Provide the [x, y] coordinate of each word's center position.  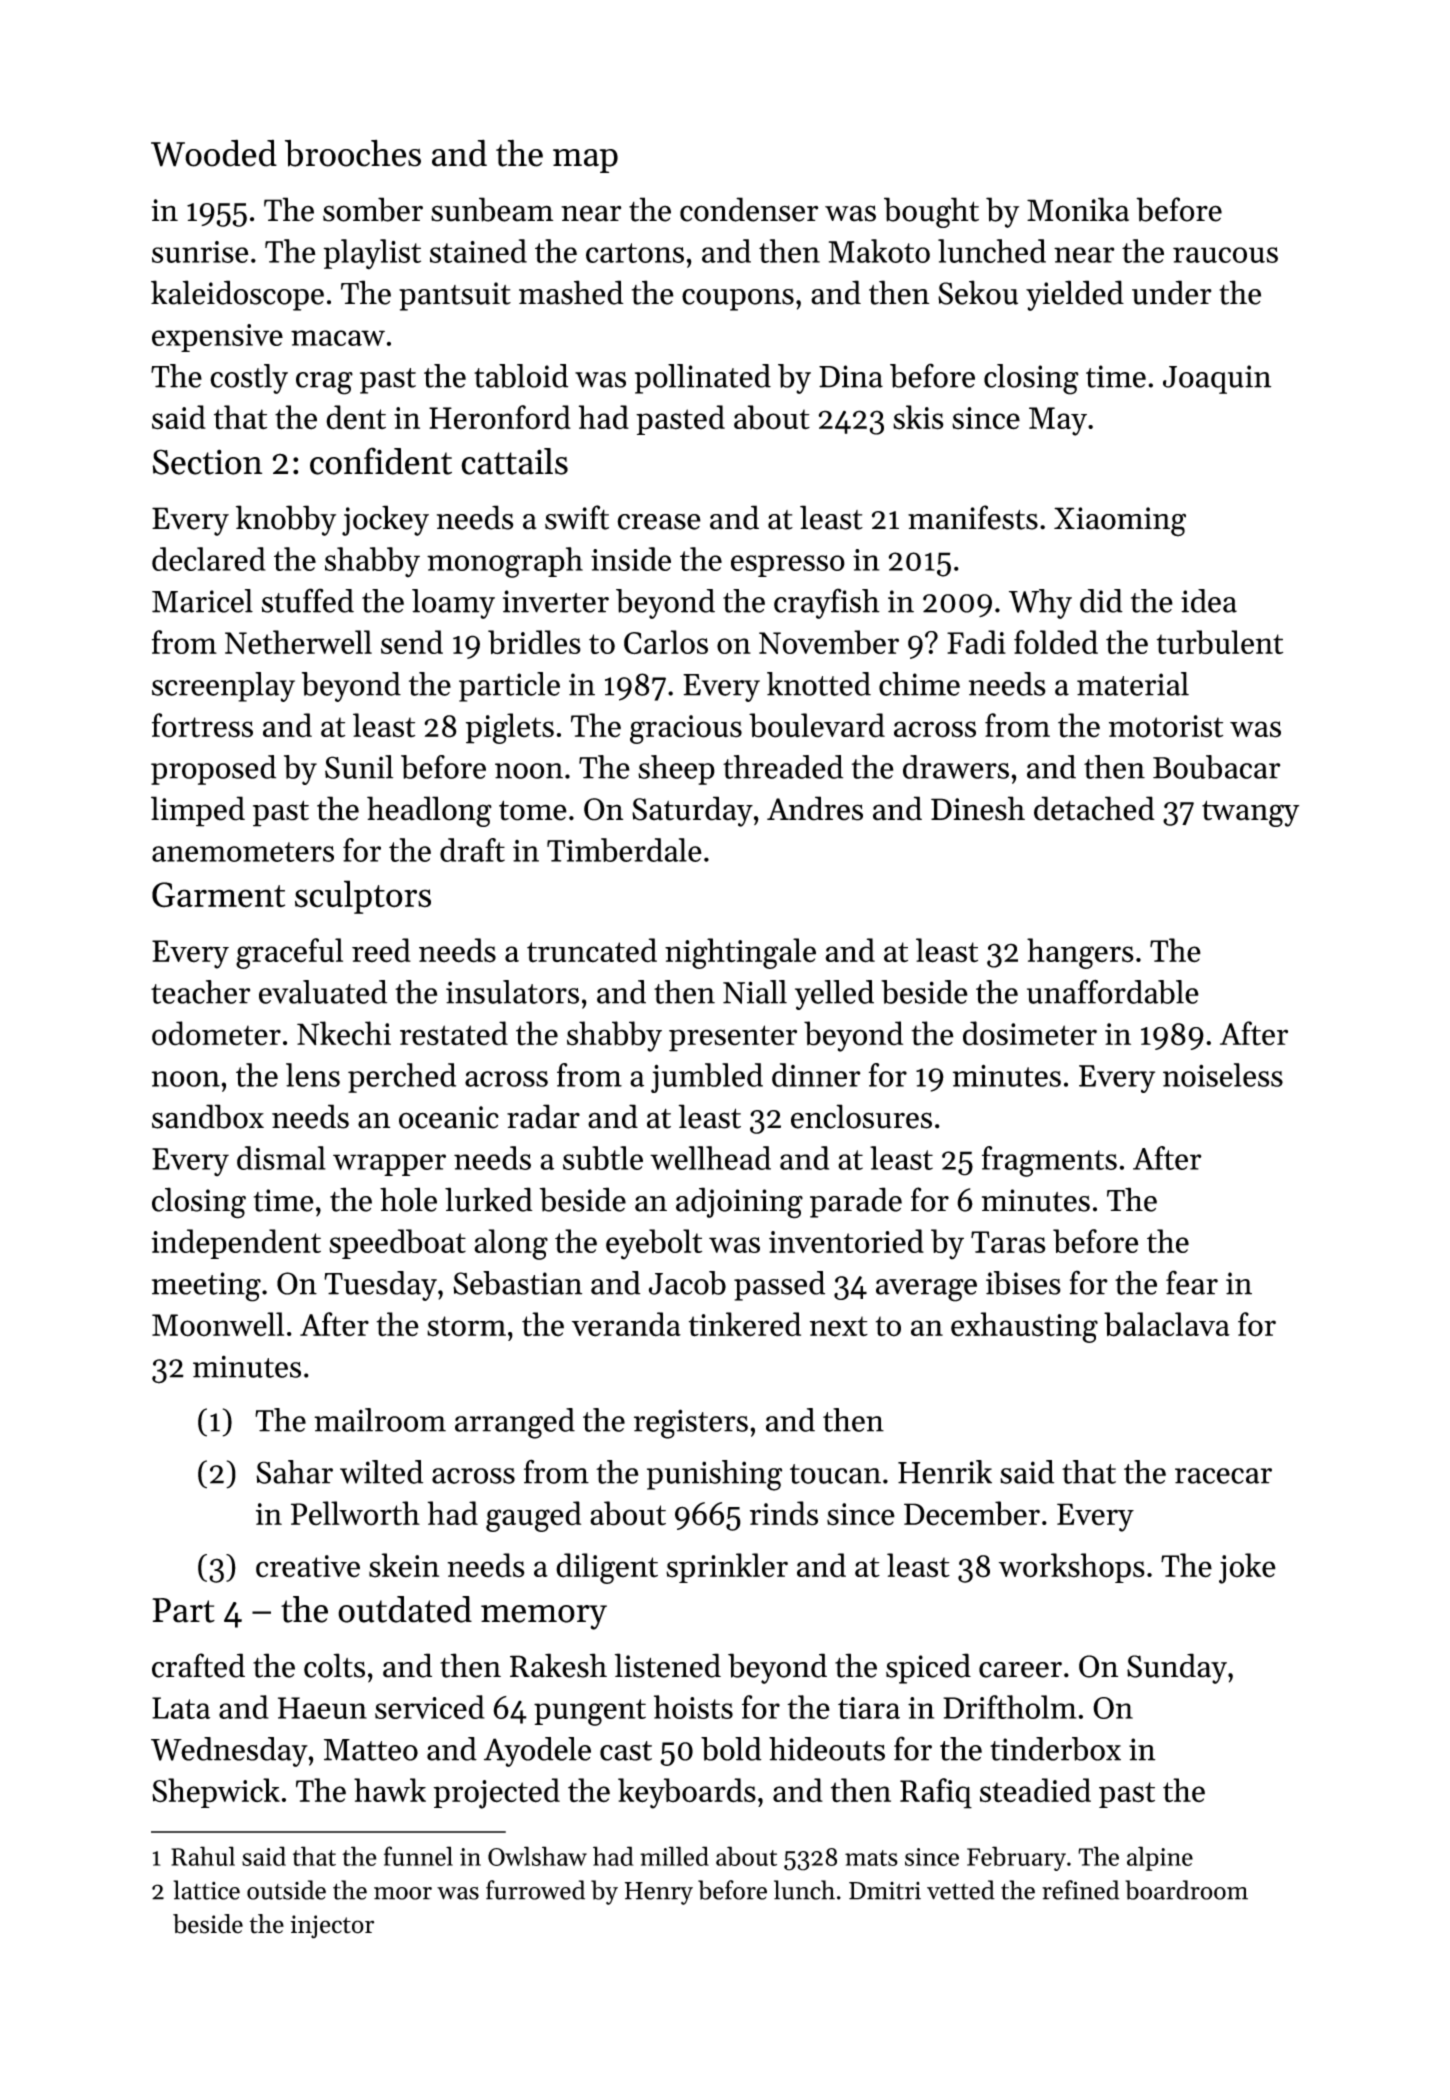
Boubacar [1216, 767]
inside [631, 559]
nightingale [740, 953]
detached [1094, 808]
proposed [213, 770]
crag [324, 383]
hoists [693, 1707]
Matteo [371, 1750]
